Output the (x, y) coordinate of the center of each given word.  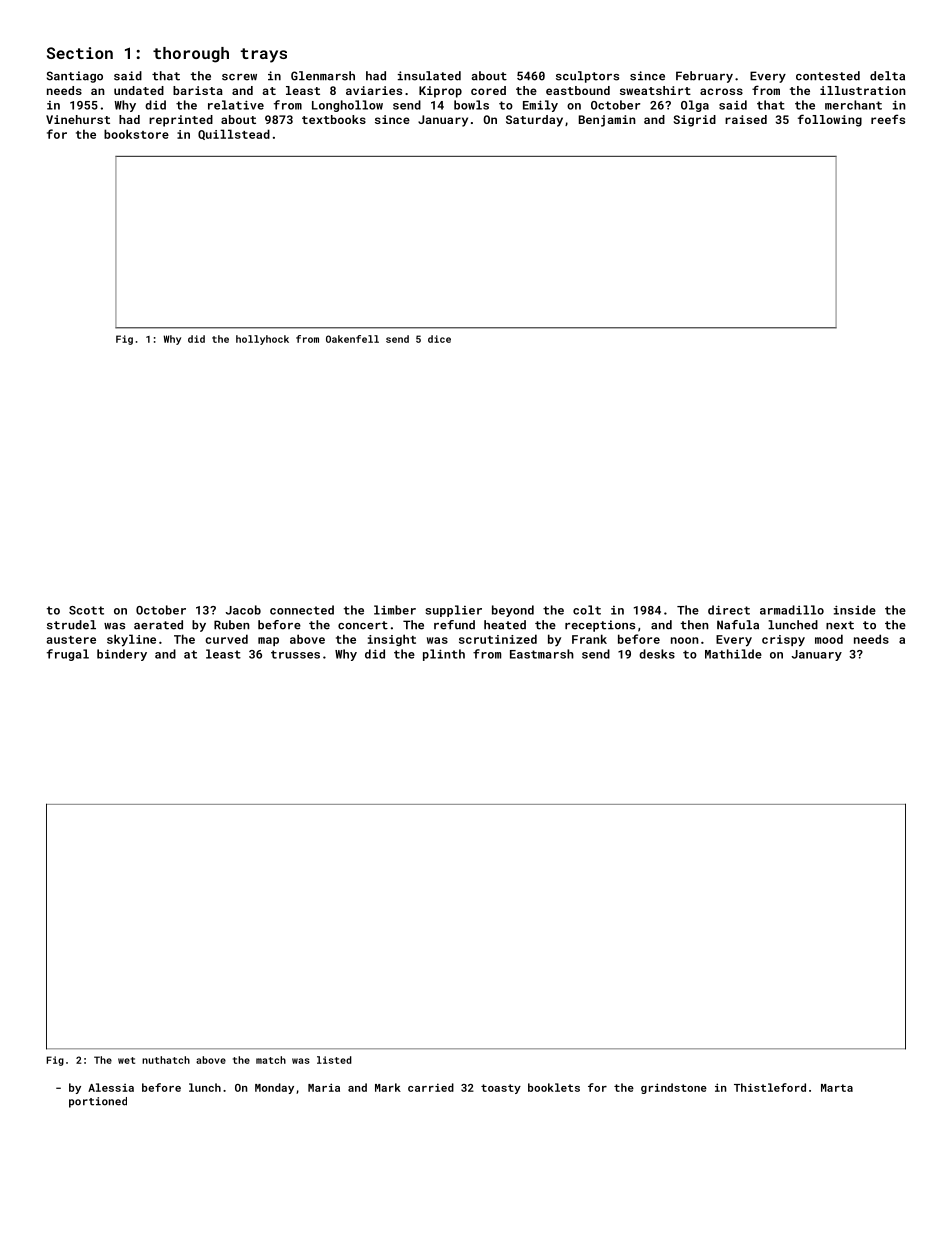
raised (746, 119)
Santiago (74, 77)
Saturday (534, 121)
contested (828, 76)
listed (334, 1060)
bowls (471, 105)
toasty (501, 1089)
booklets (554, 1087)
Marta (837, 1088)
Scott (86, 610)
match (271, 1060)
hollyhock (262, 340)
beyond (513, 611)
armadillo (792, 610)
